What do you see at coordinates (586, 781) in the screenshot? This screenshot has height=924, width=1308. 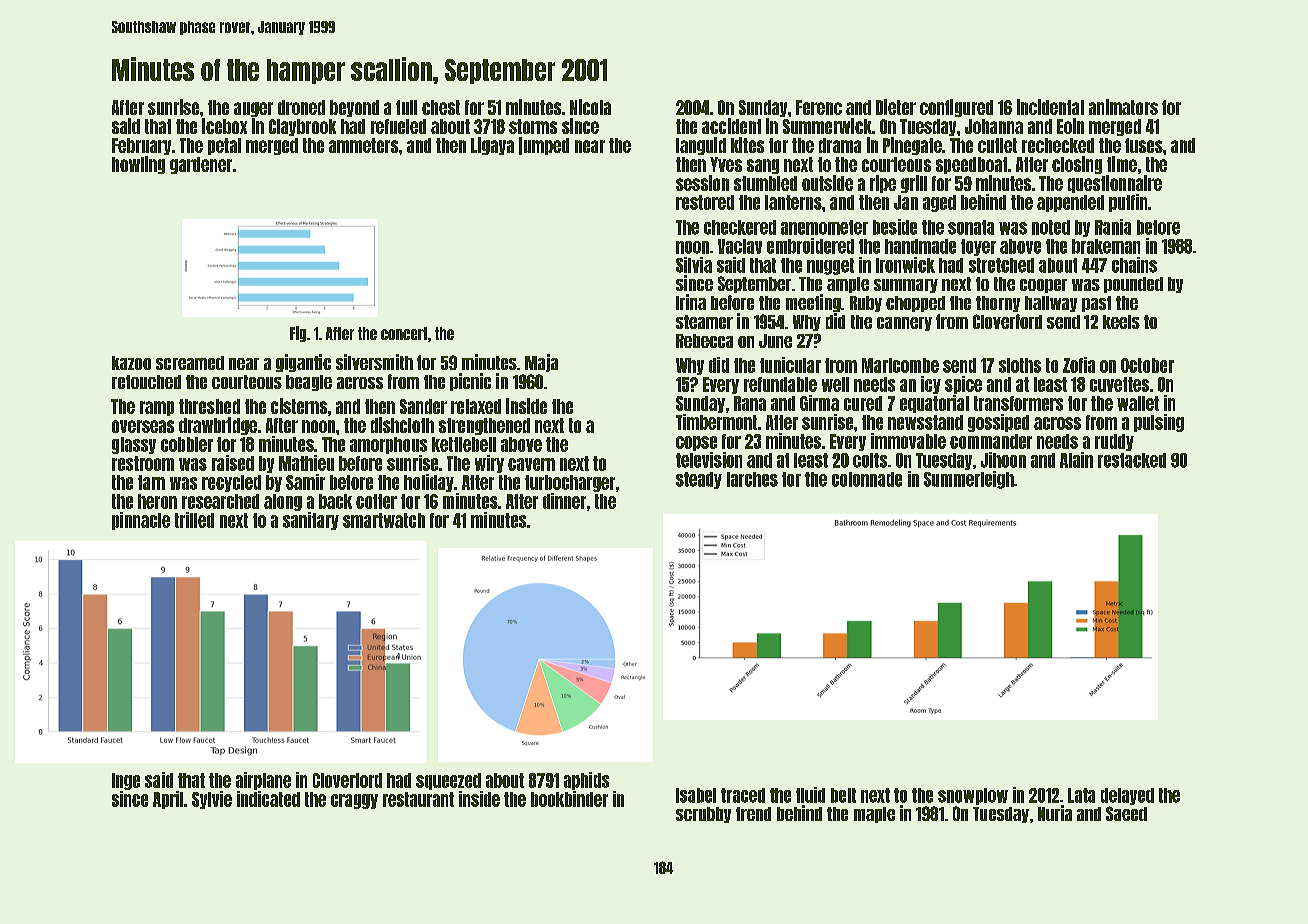 I see `aphids` at bounding box center [586, 781].
